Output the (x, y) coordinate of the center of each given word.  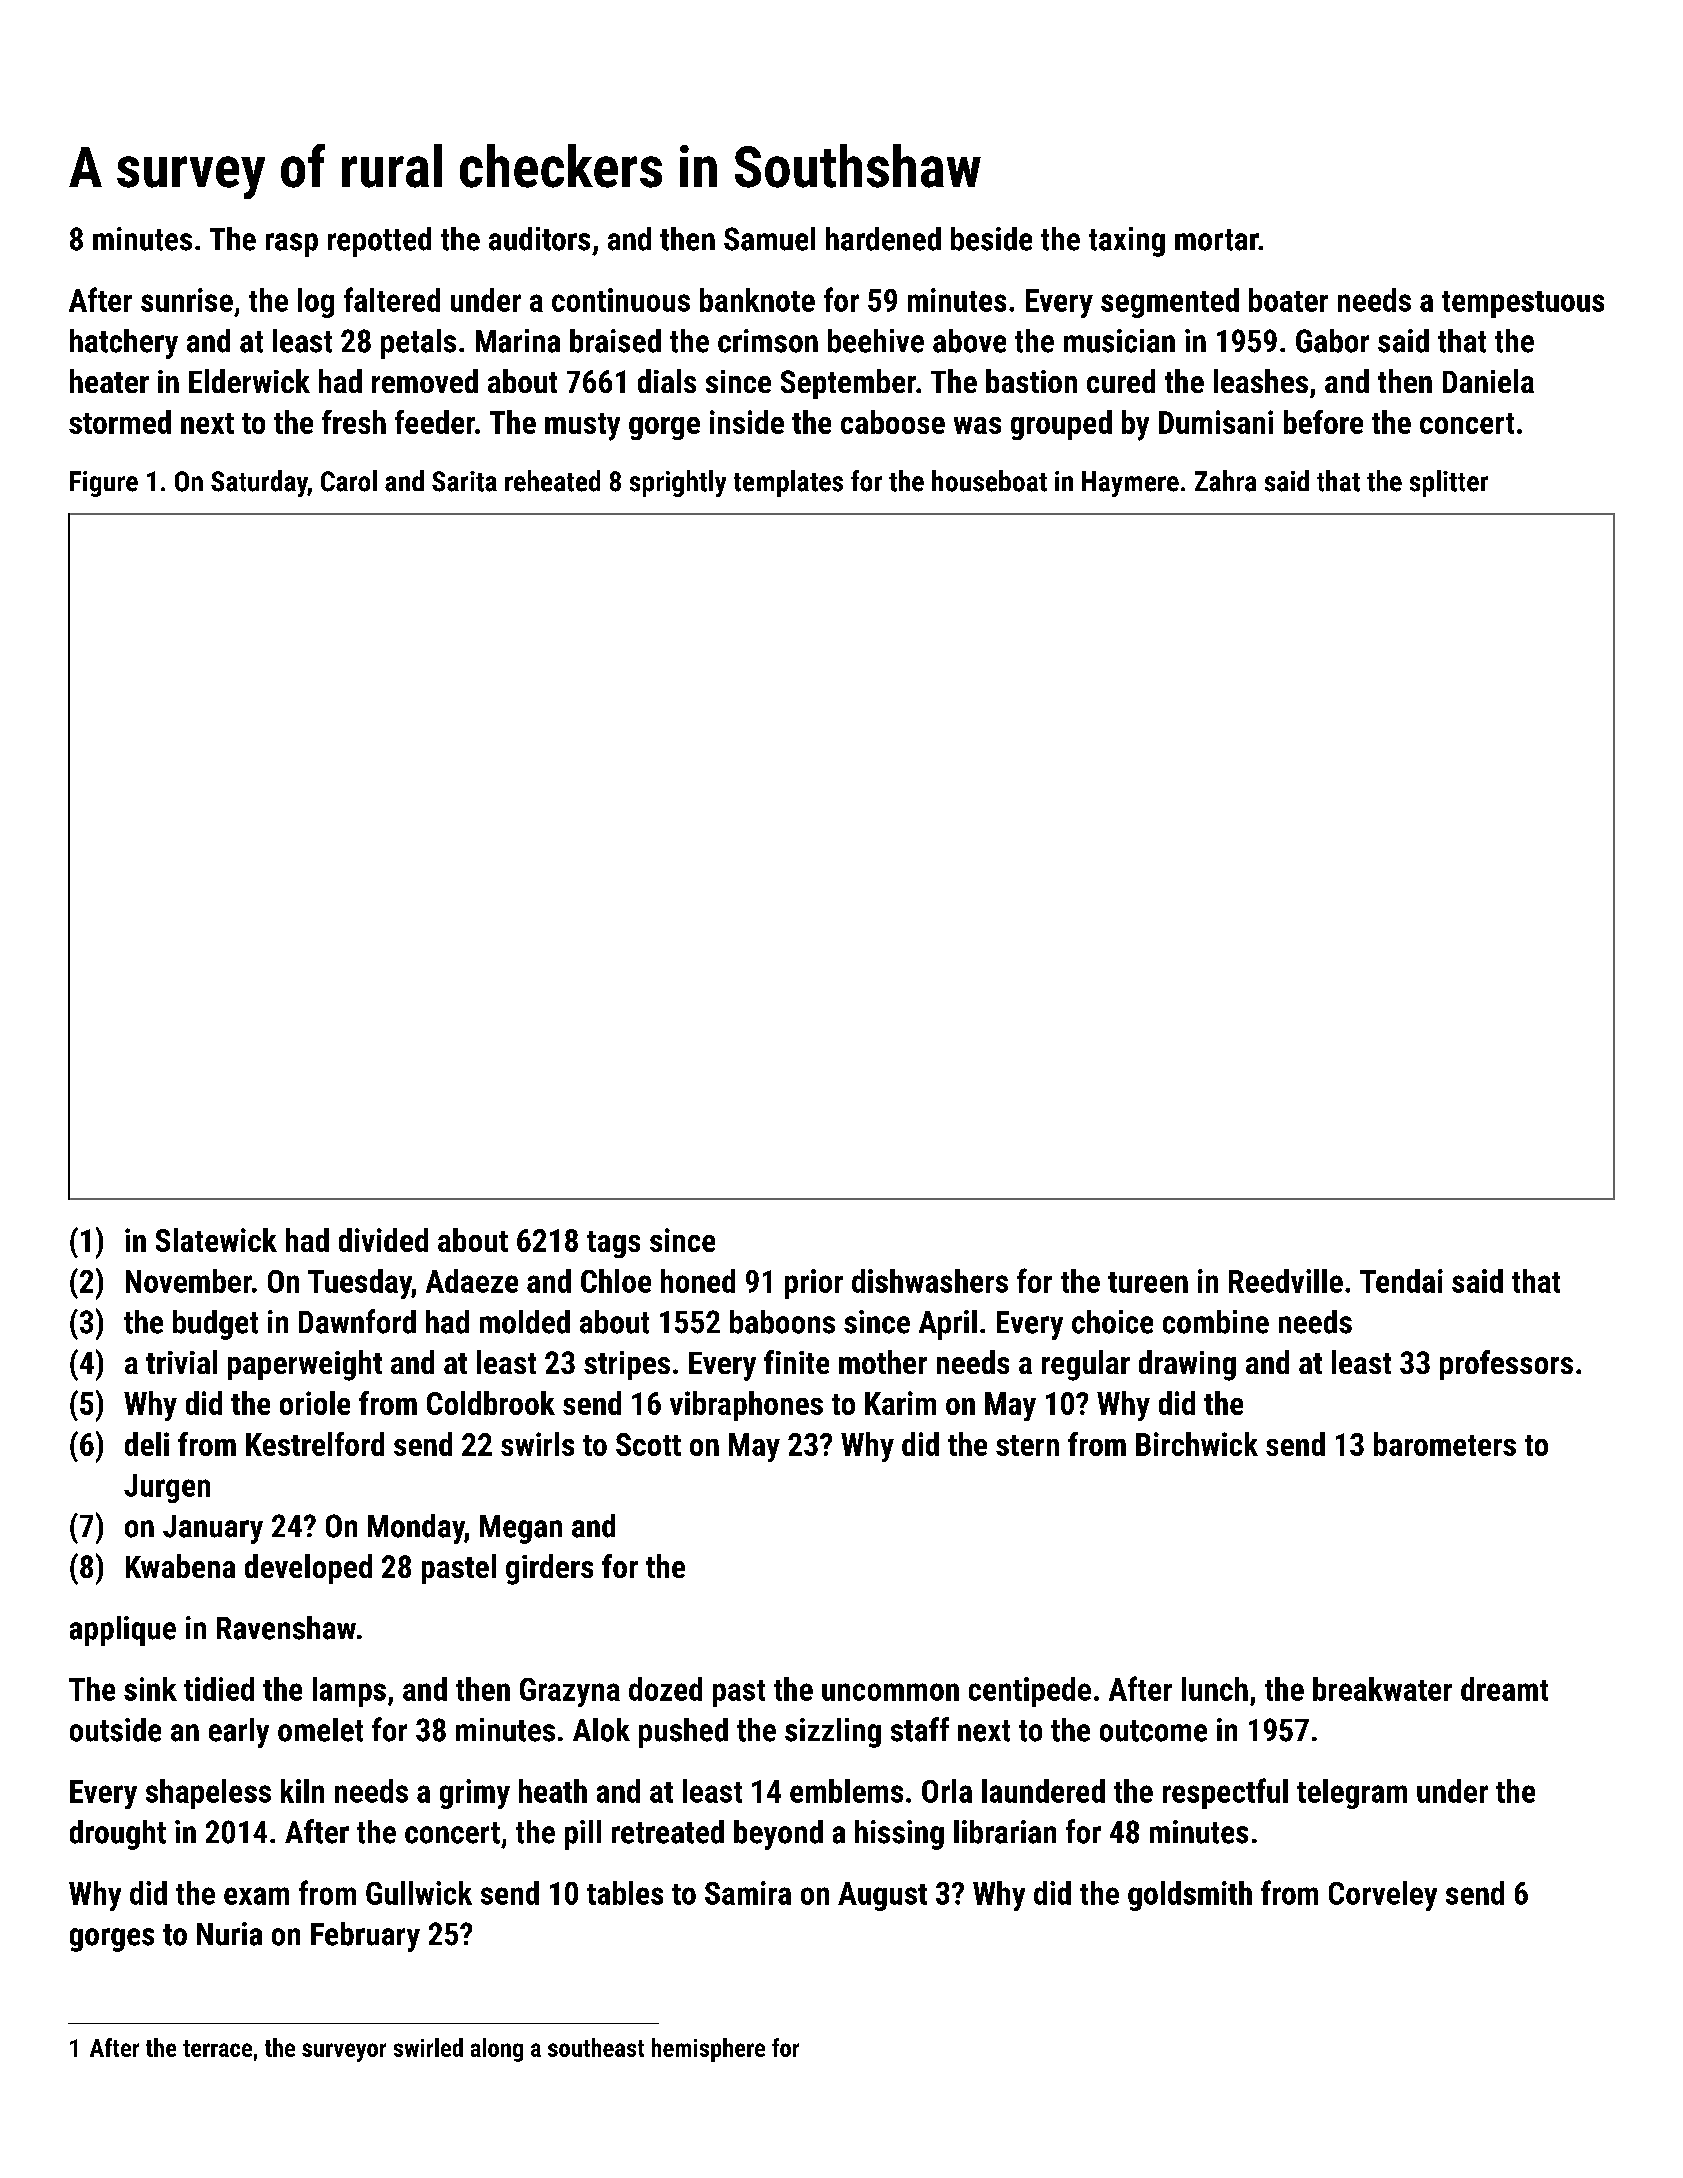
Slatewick (216, 1240)
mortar (1217, 240)
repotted (379, 242)
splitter (1449, 483)
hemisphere (708, 2050)
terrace (217, 2048)
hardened (883, 239)
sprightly (678, 483)
